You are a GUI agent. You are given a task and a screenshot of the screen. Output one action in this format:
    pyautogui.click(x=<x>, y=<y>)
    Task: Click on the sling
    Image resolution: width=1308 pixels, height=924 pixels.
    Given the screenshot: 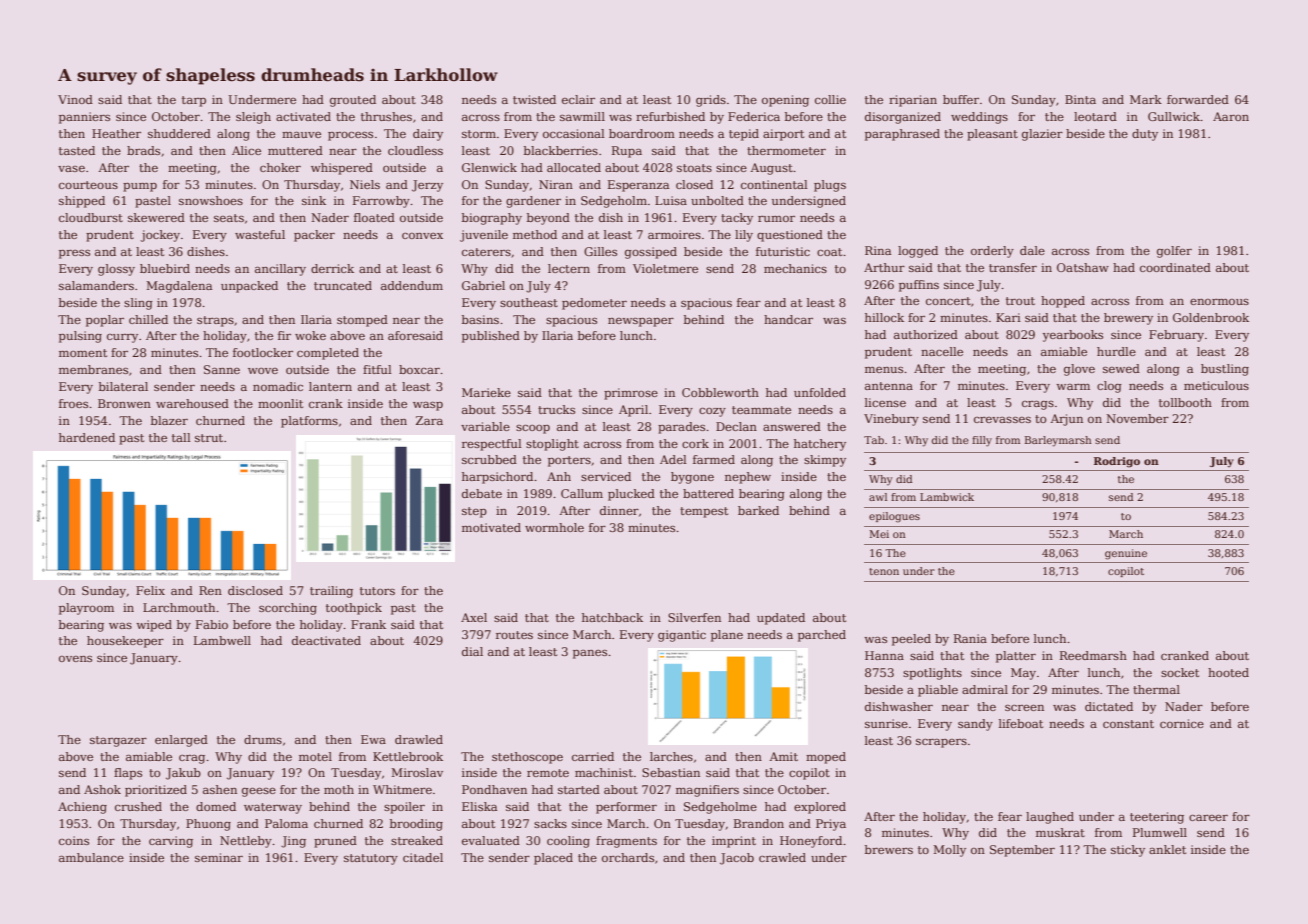 What is the action you would take?
    pyautogui.click(x=138, y=304)
